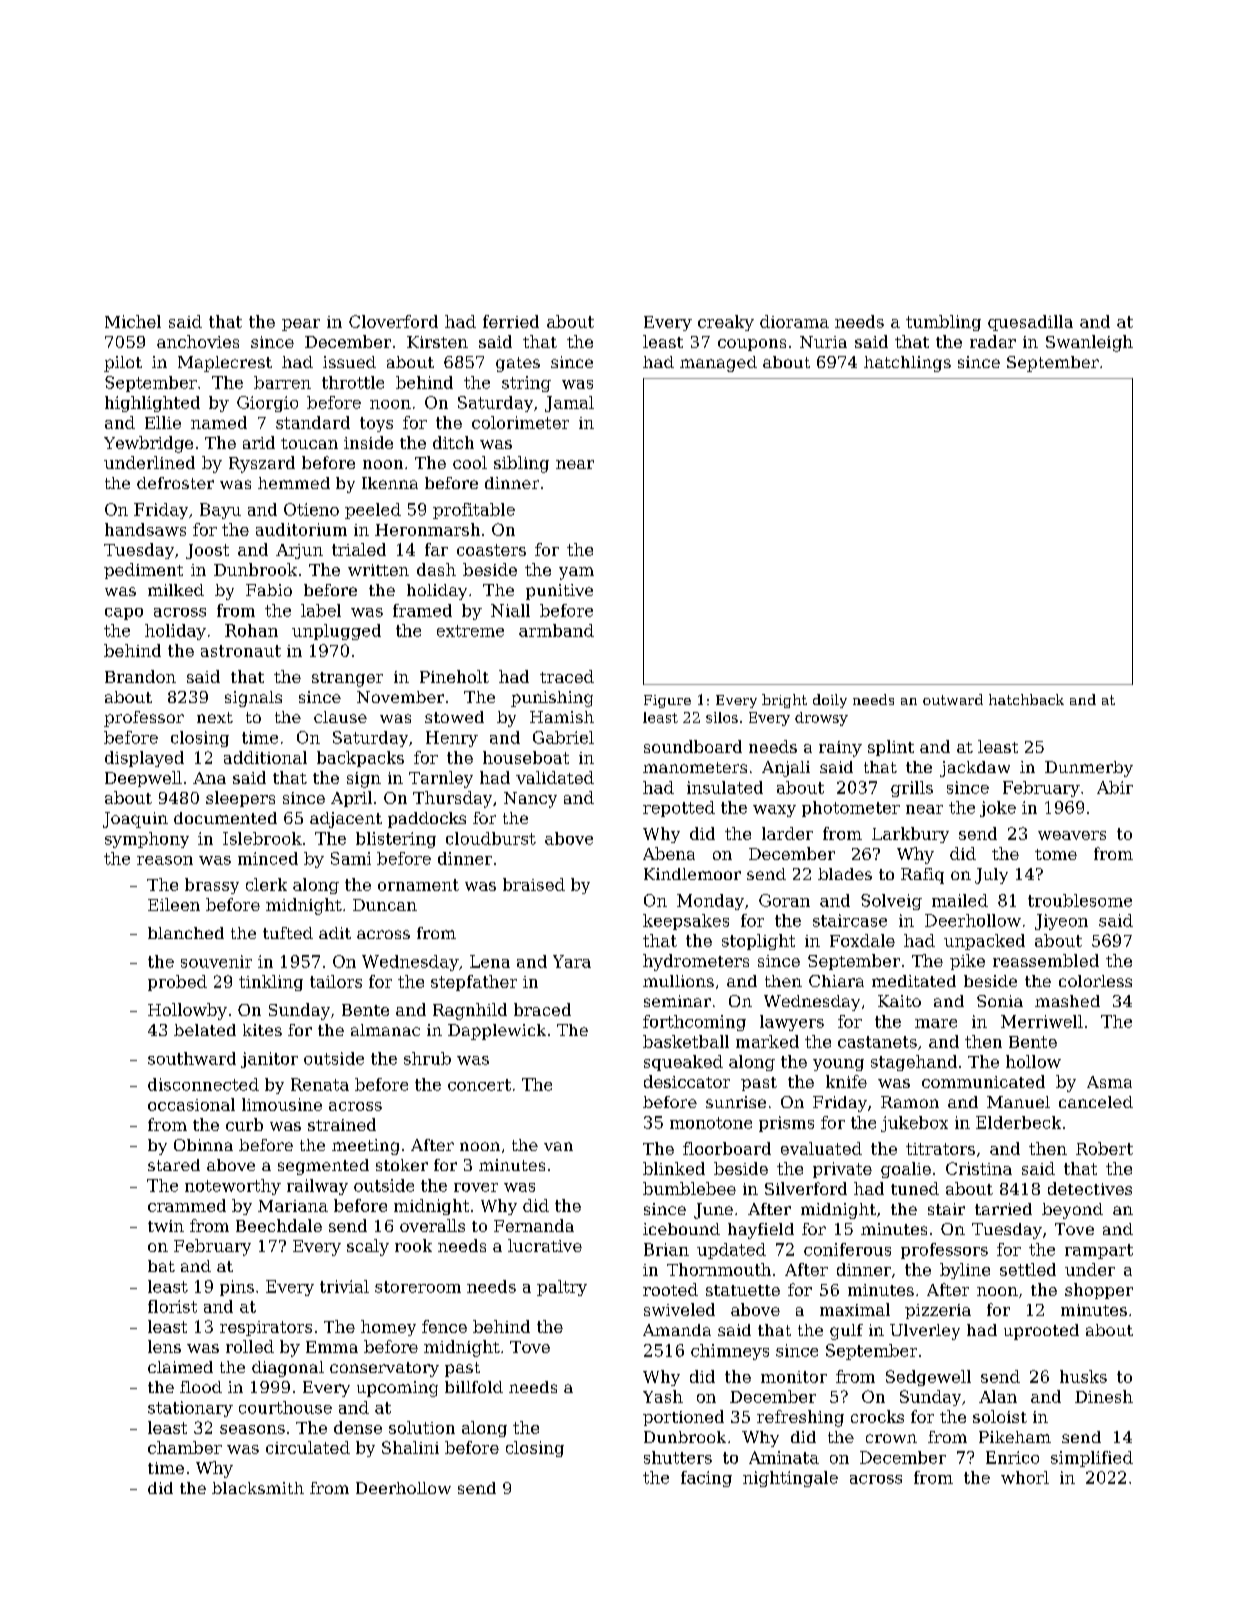  Describe the element at coordinates (147, 840) in the document. I see `symphony` at that location.
